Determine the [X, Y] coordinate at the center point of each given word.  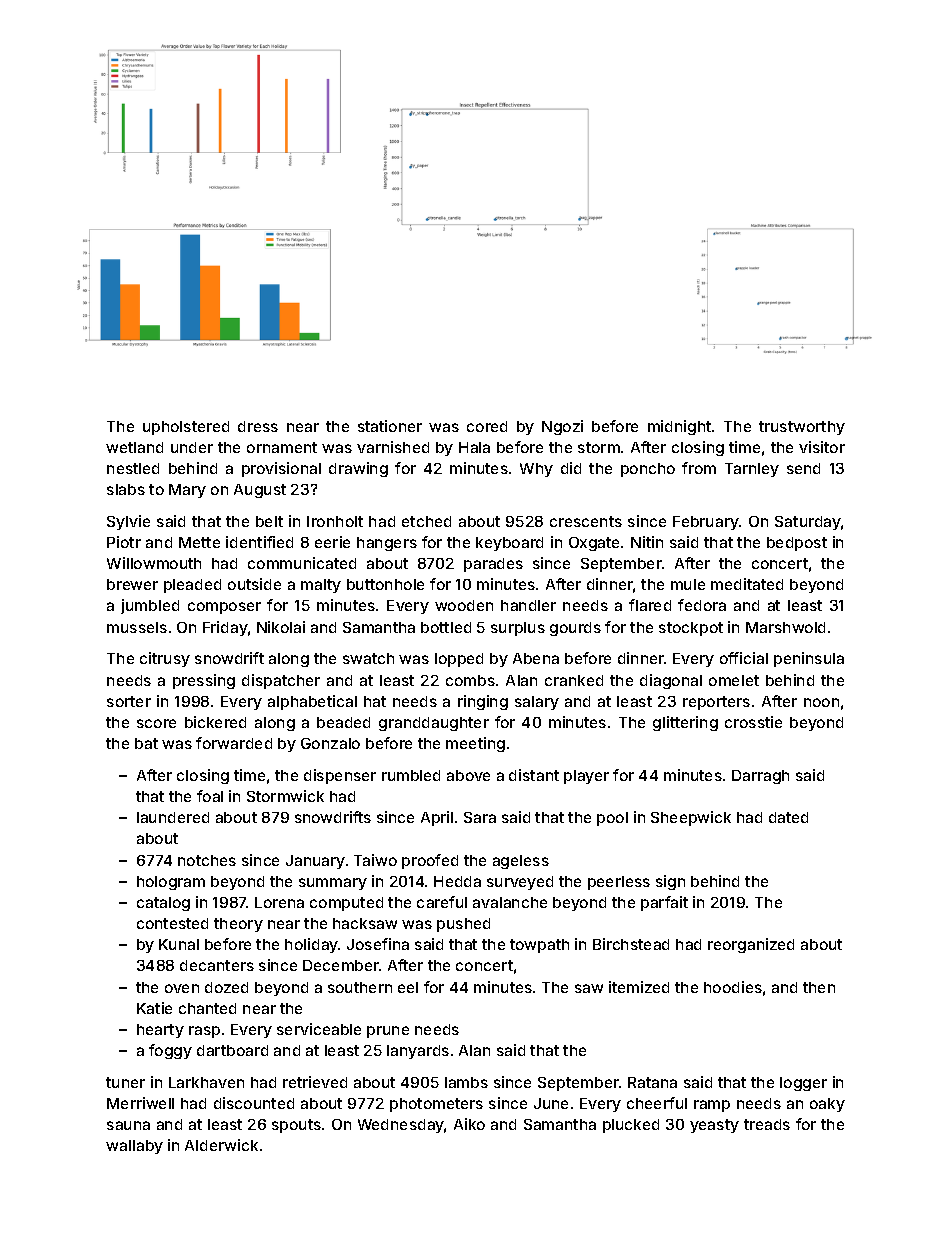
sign [670, 882]
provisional [281, 469]
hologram [171, 883]
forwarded [234, 743]
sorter [129, 701]
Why [536, 470]
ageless [521, 862]
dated [788, 817]
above [468, 775]
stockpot [691, 629]
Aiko [469, 1124]
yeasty [714, 1126]
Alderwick [221, 1145]
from [699, 468]
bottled [446, 627]
